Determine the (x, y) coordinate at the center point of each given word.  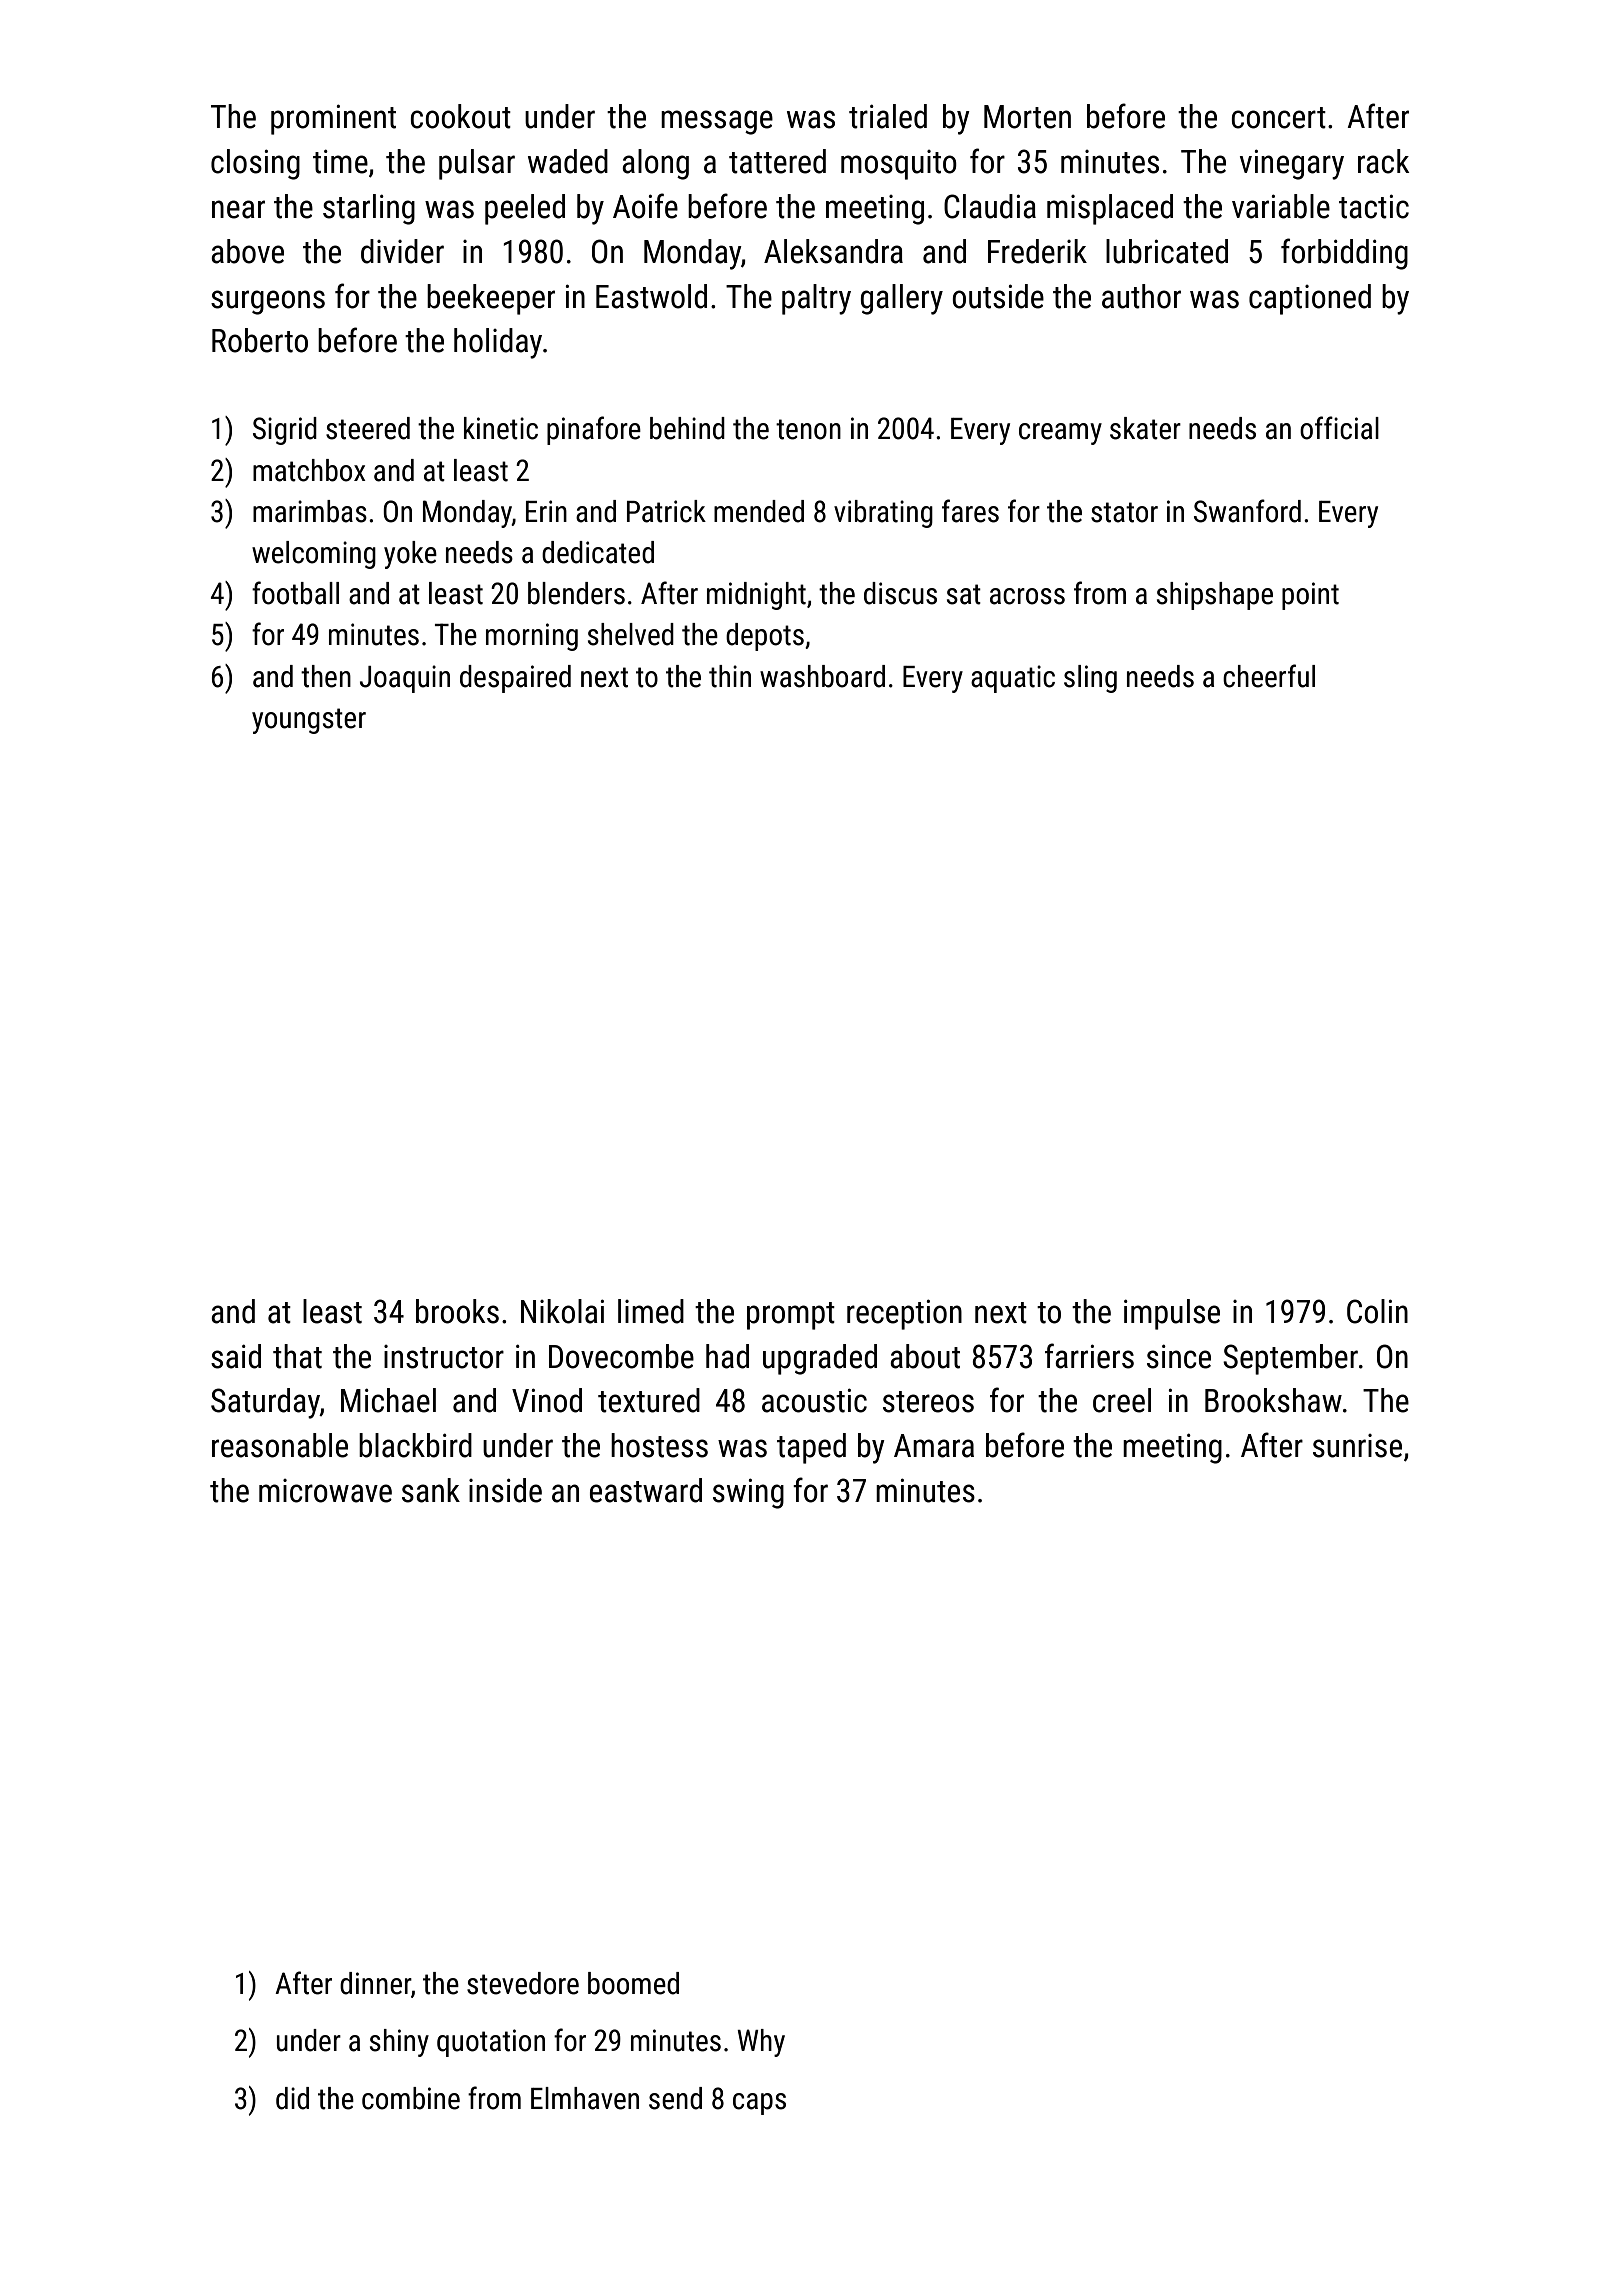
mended (759, 511)
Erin (546, 511)
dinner (375, 1983)
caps (759, 2104)
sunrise (1357, 1446)
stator (1124, 512)
